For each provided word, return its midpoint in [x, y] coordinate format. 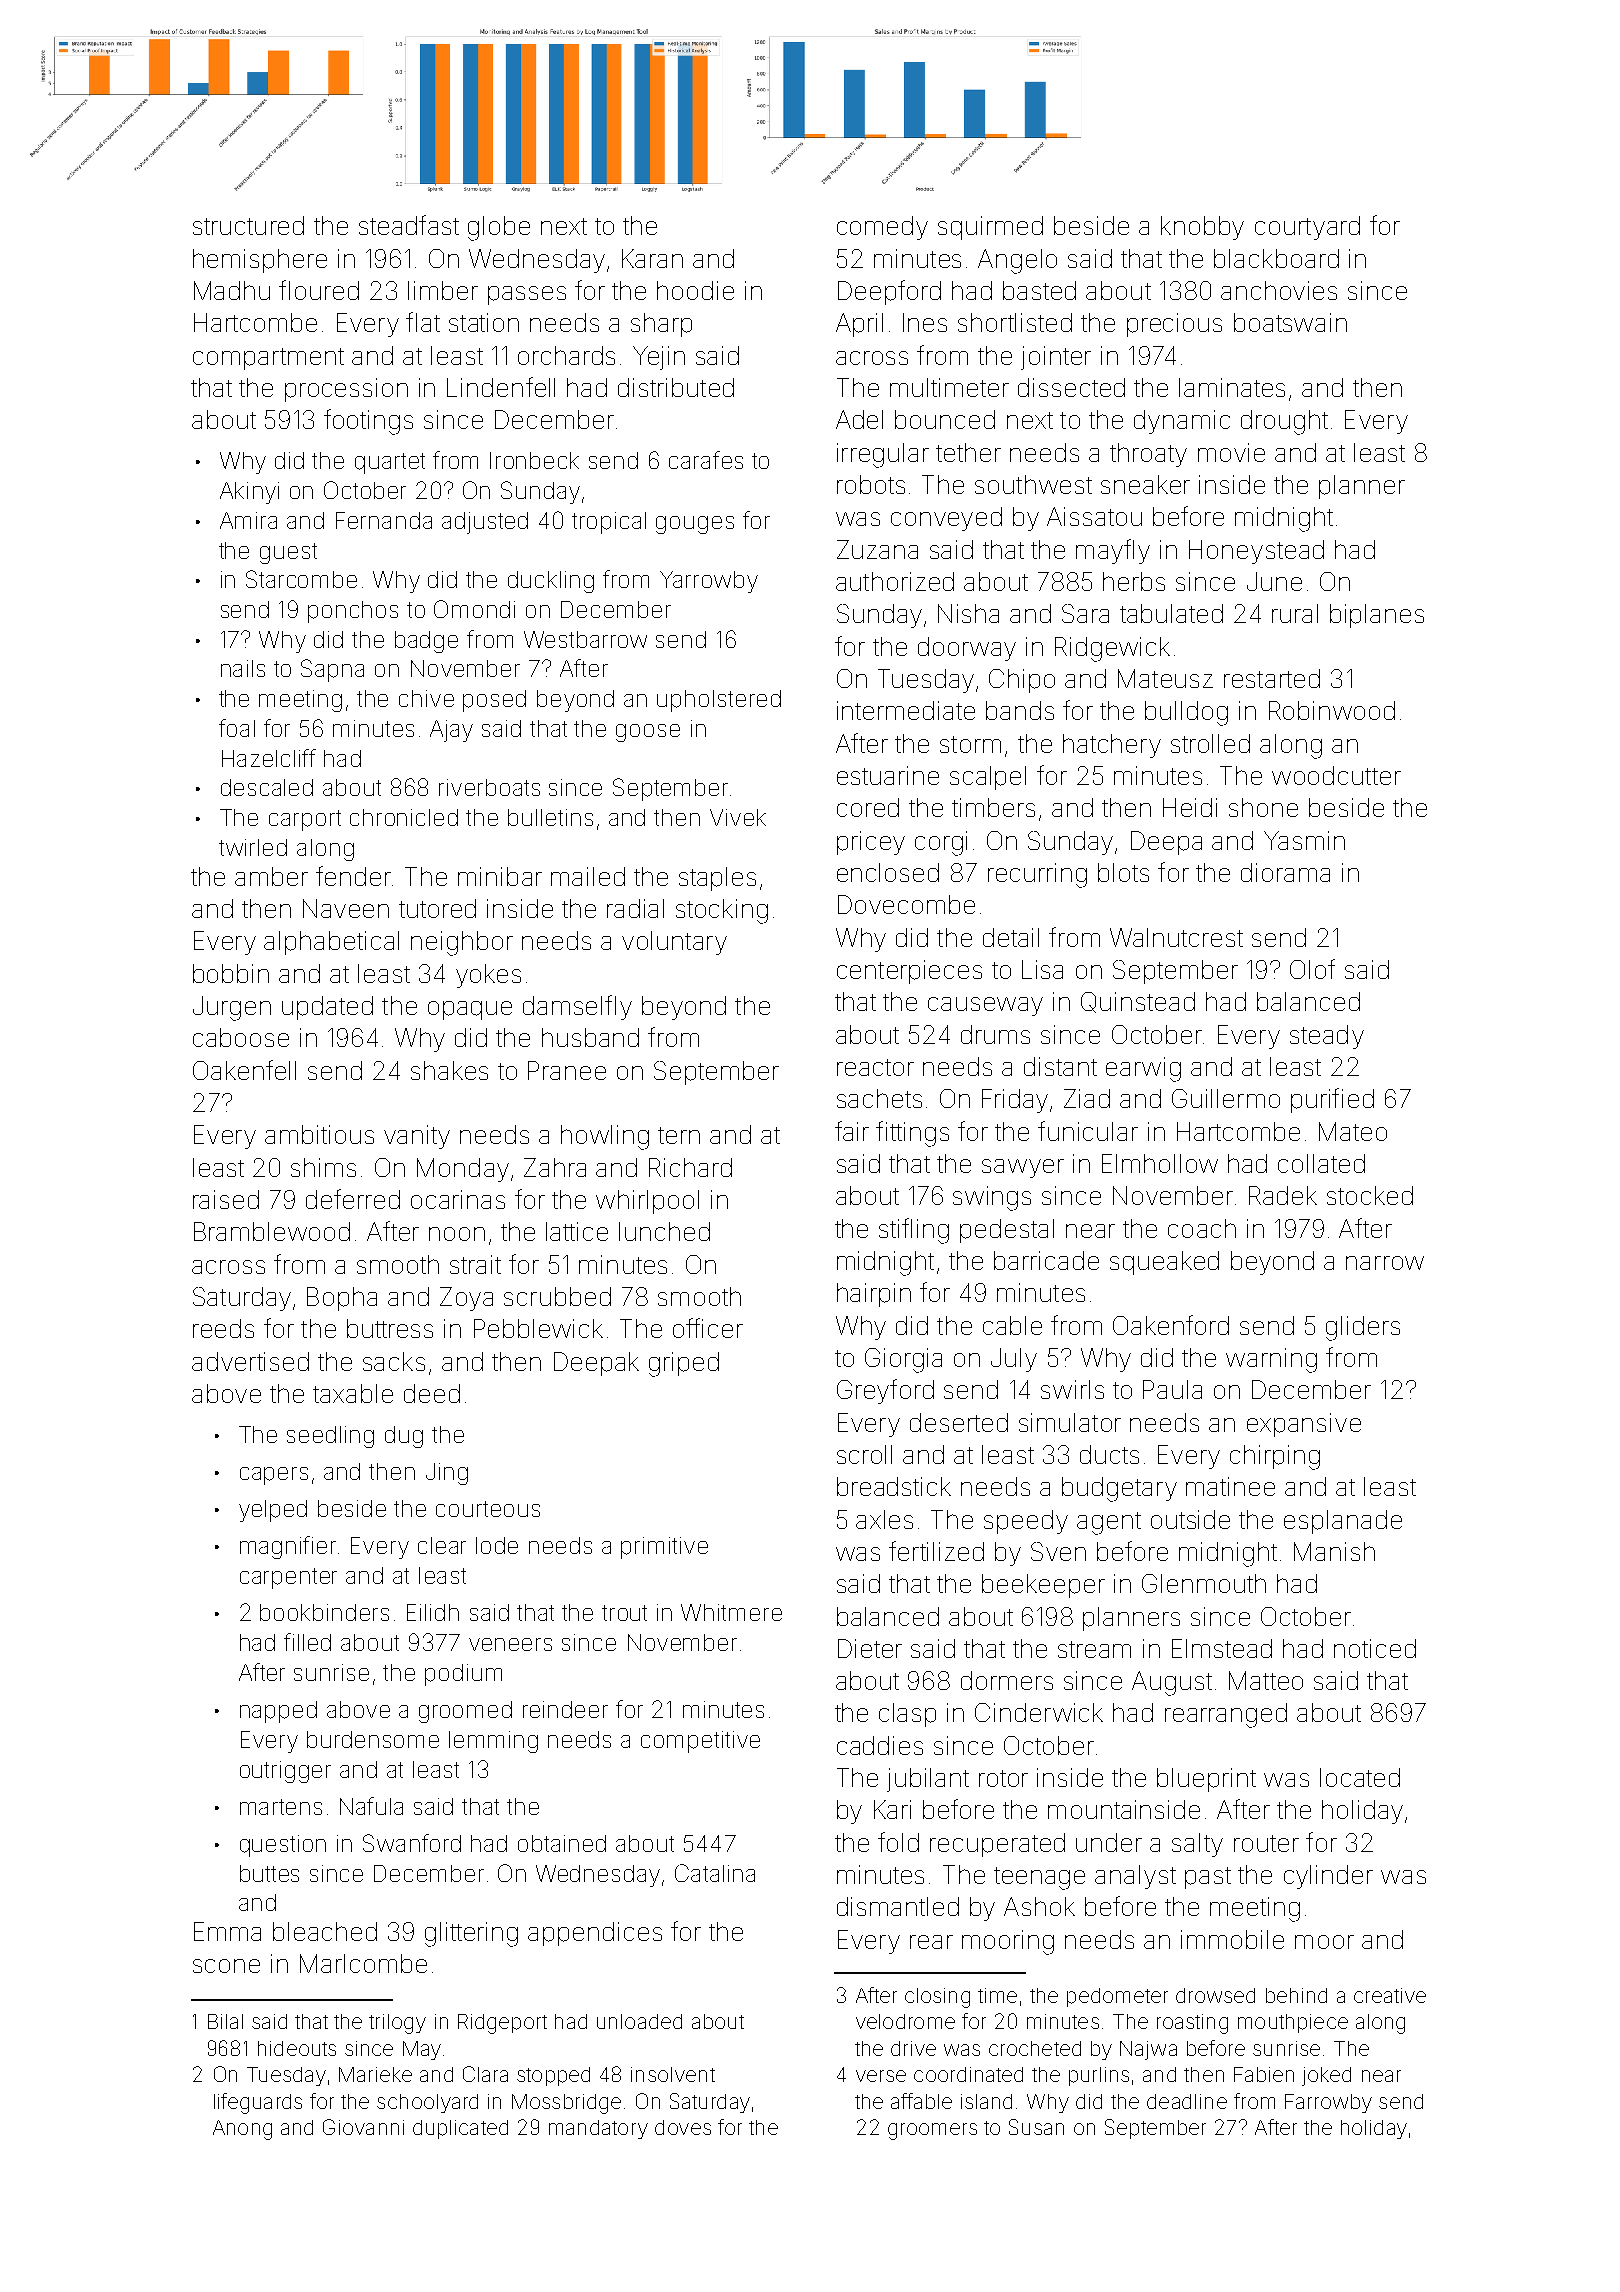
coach [1202, 1228]
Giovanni [363, 2127]
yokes [488, 976]
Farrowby [1328, 2103]
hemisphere [260, 261]
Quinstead [1138, 1002]
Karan [652, 258]
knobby [1202, 228]
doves [683, 2127]
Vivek [738, 817]
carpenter [288, 1578]
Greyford [885, 1391]
